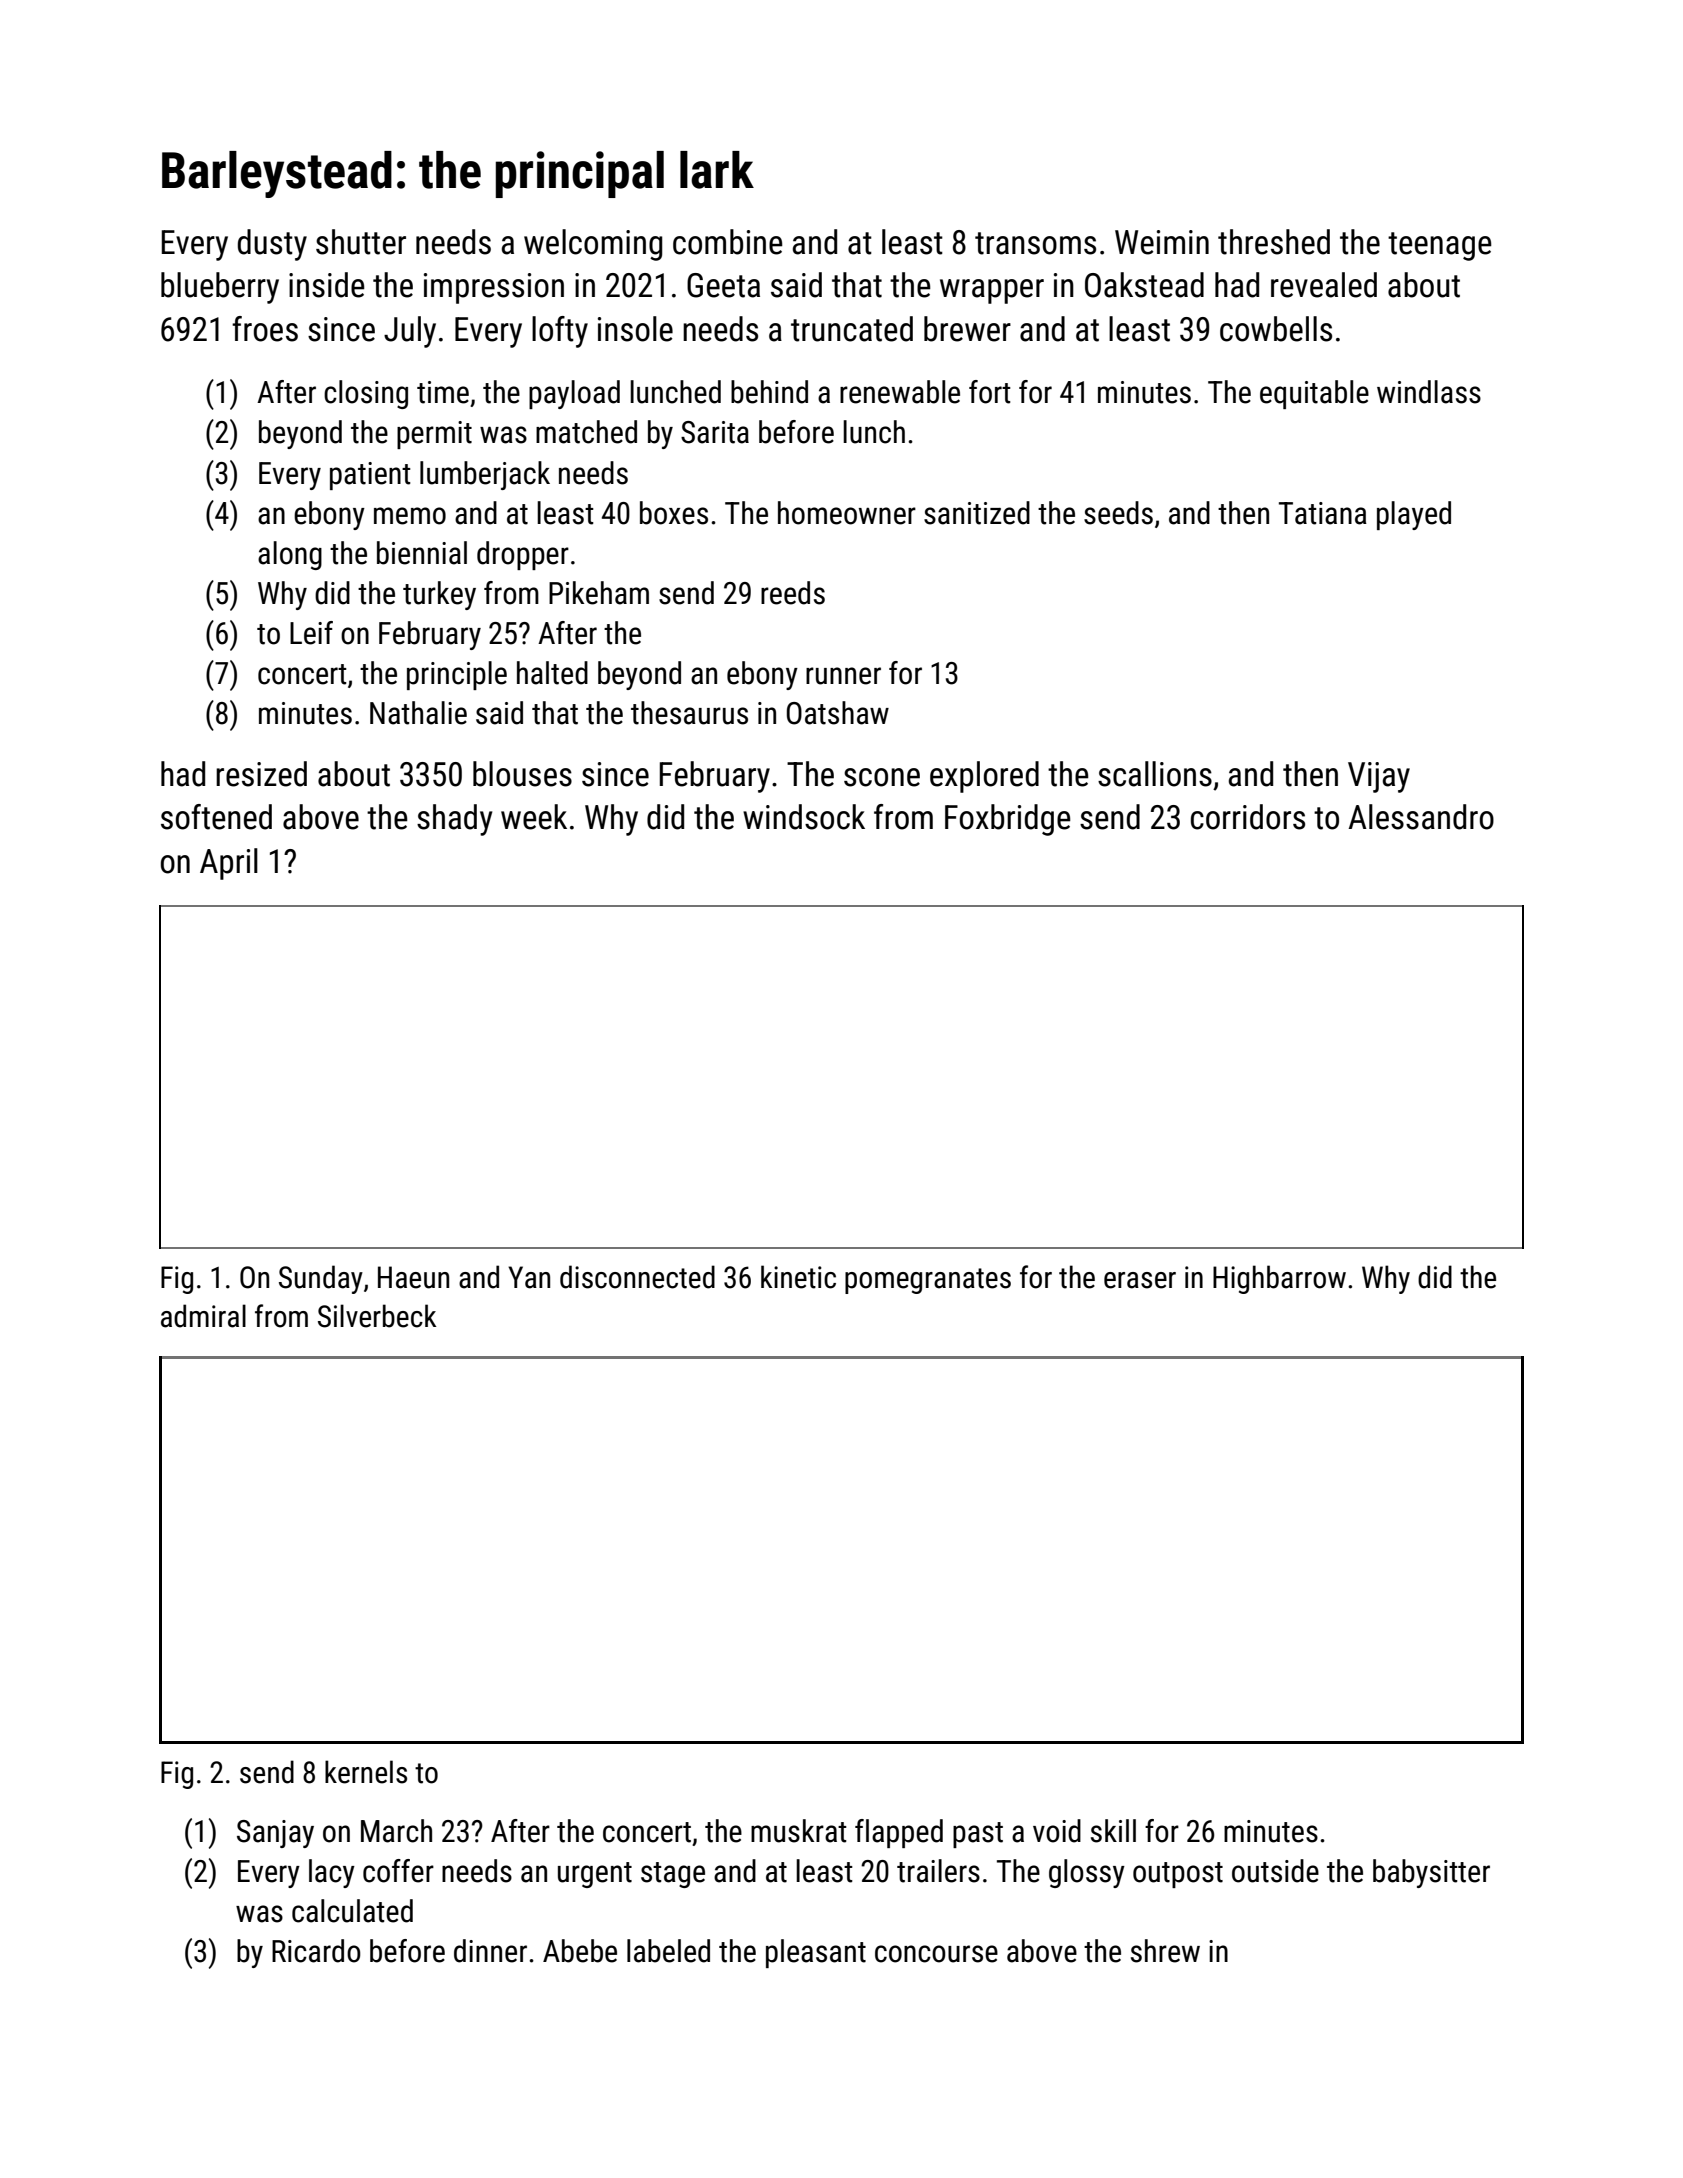 Image resolution: width=1683 pixels, height=2178 pixels. What do you see at coordinates (769, 392) in the page?
I see `behind` at bounding box center [769, 392].
